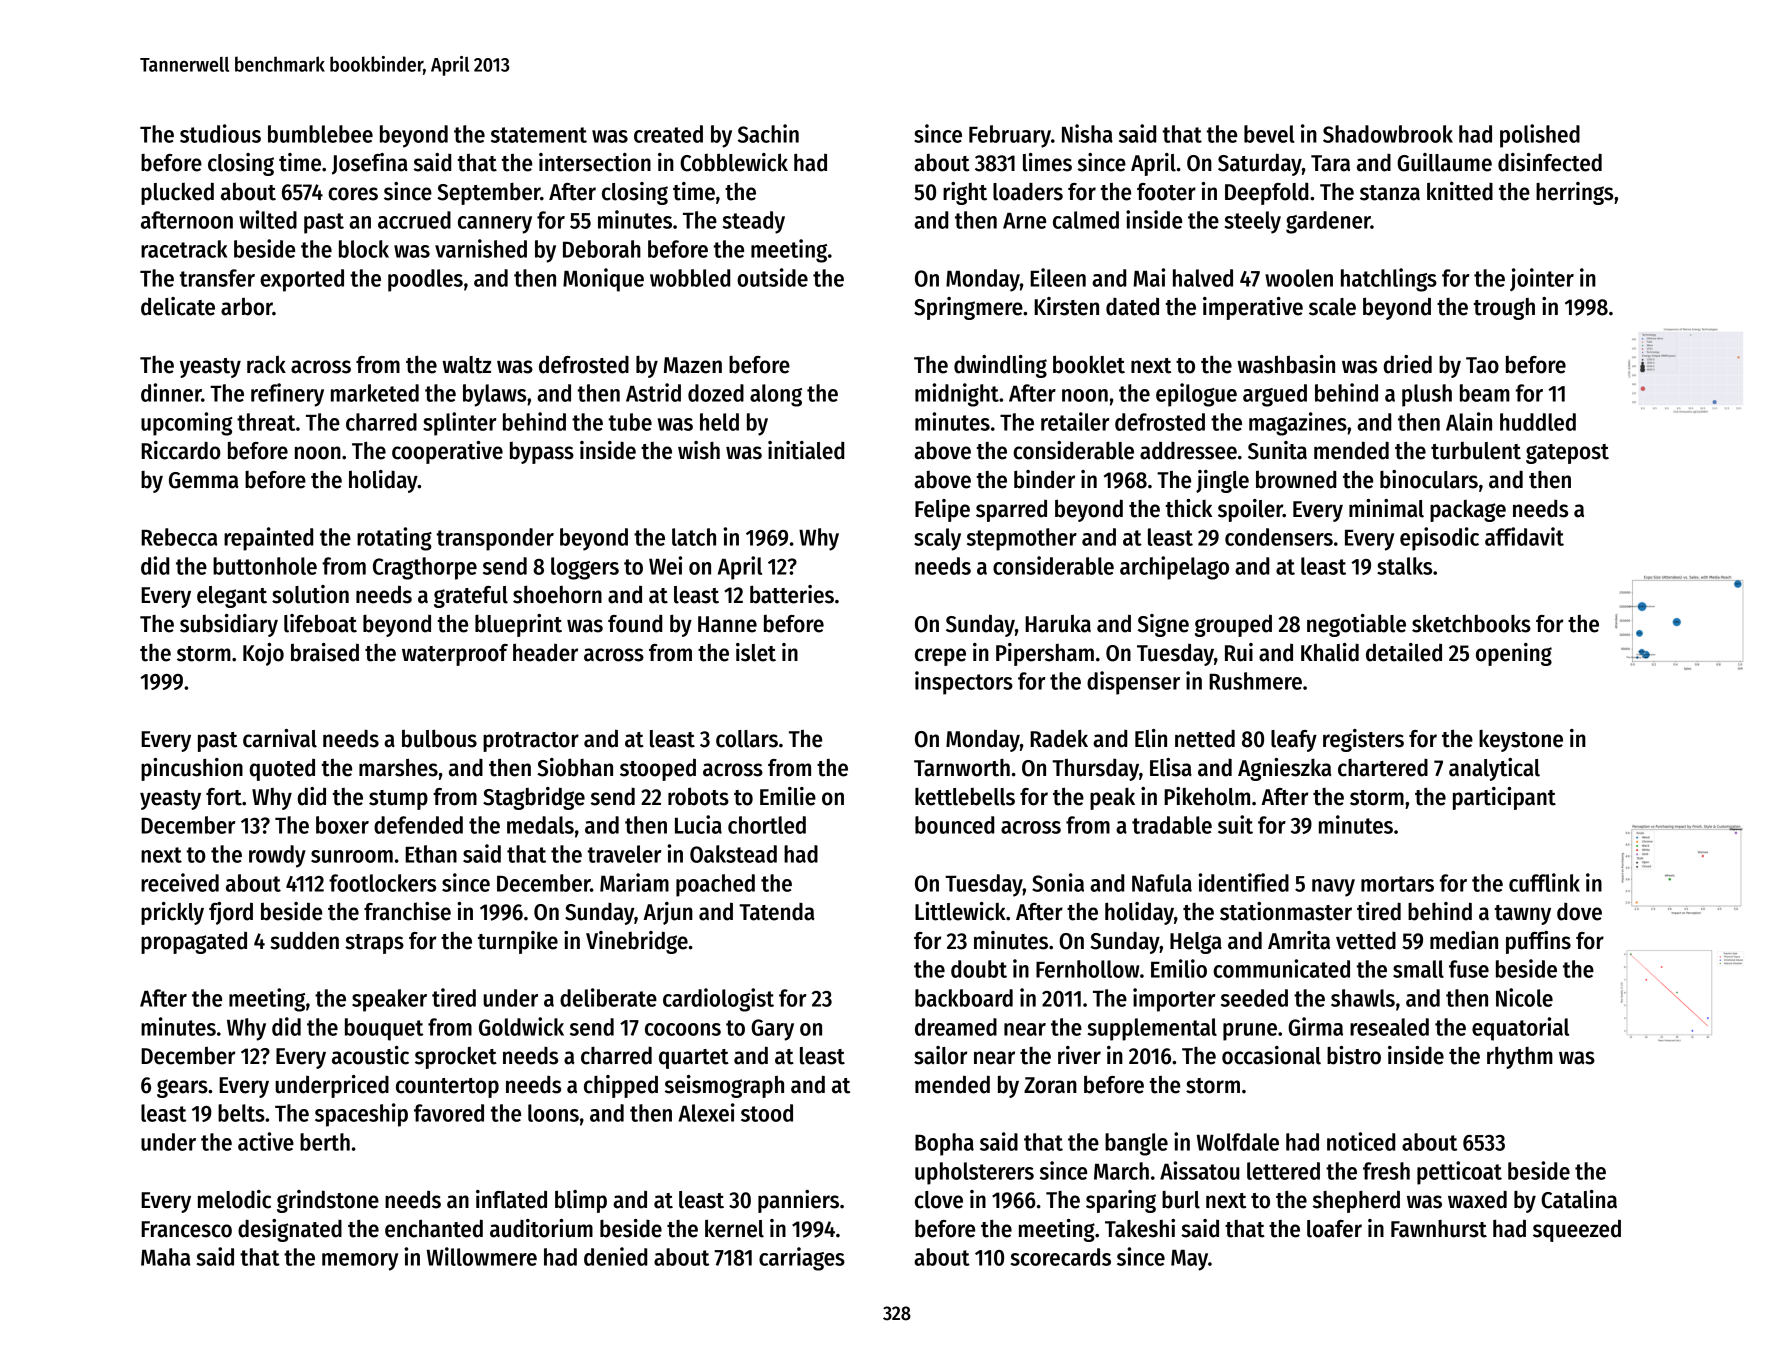 The height and width of the screenshot is (1365, 1766). I want to click on Oakstead, so click(733, 854).
